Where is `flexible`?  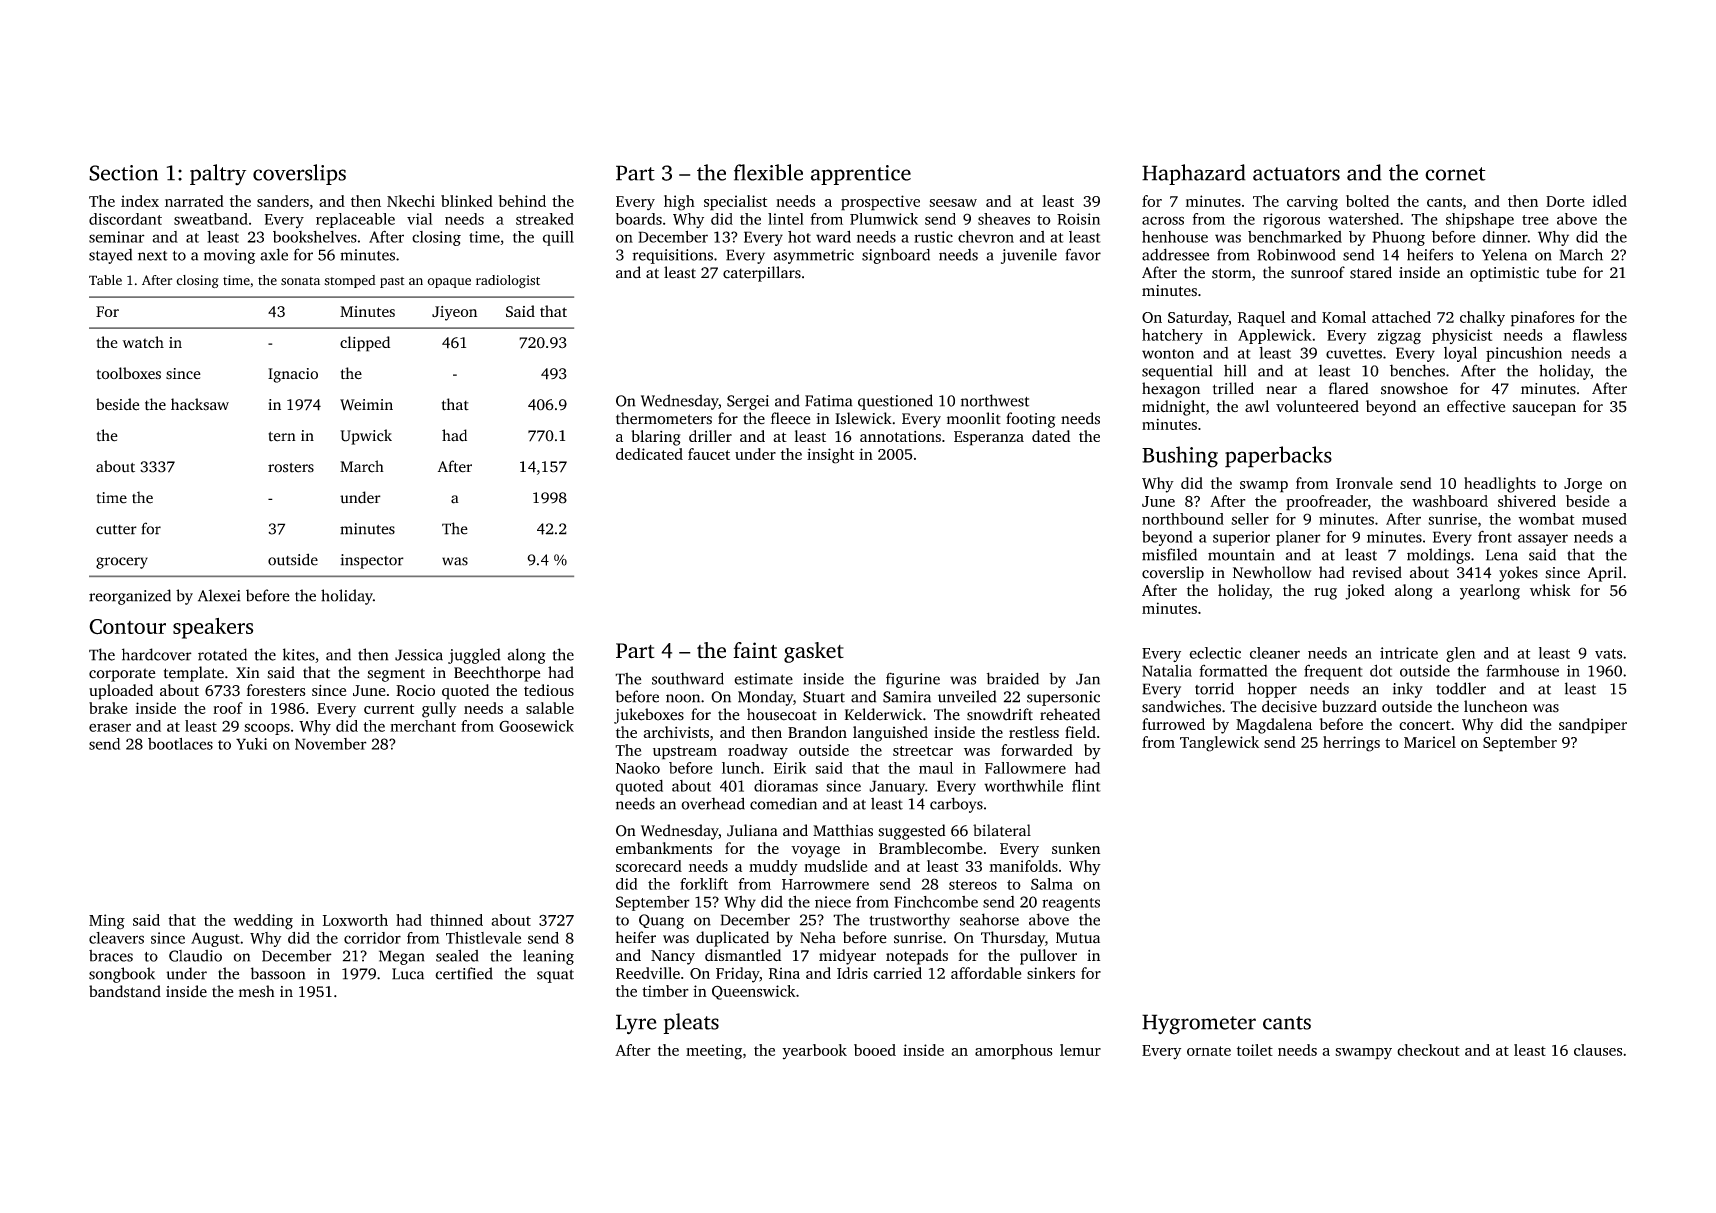
flexible is located at coordinates (768, 172).
